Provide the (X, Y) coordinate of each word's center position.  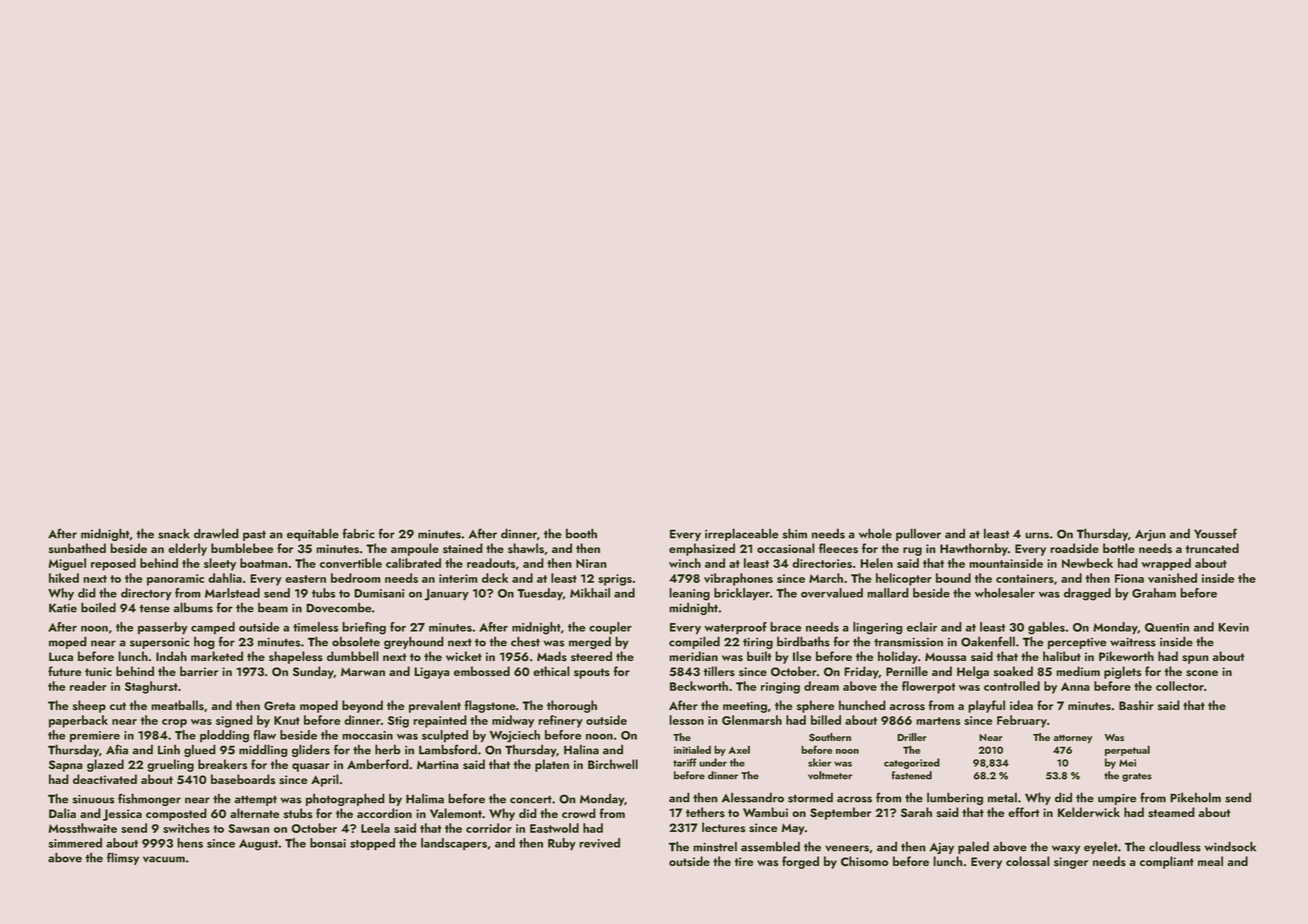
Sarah (916, 812)
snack (174, 533)
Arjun (1150, 535)
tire (743, 861)
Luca (61, 656)
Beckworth (699, 686)
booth (581, 533)
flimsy (123, 858)
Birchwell (613, 764)
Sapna (66, 766)
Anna (1075, 686)
